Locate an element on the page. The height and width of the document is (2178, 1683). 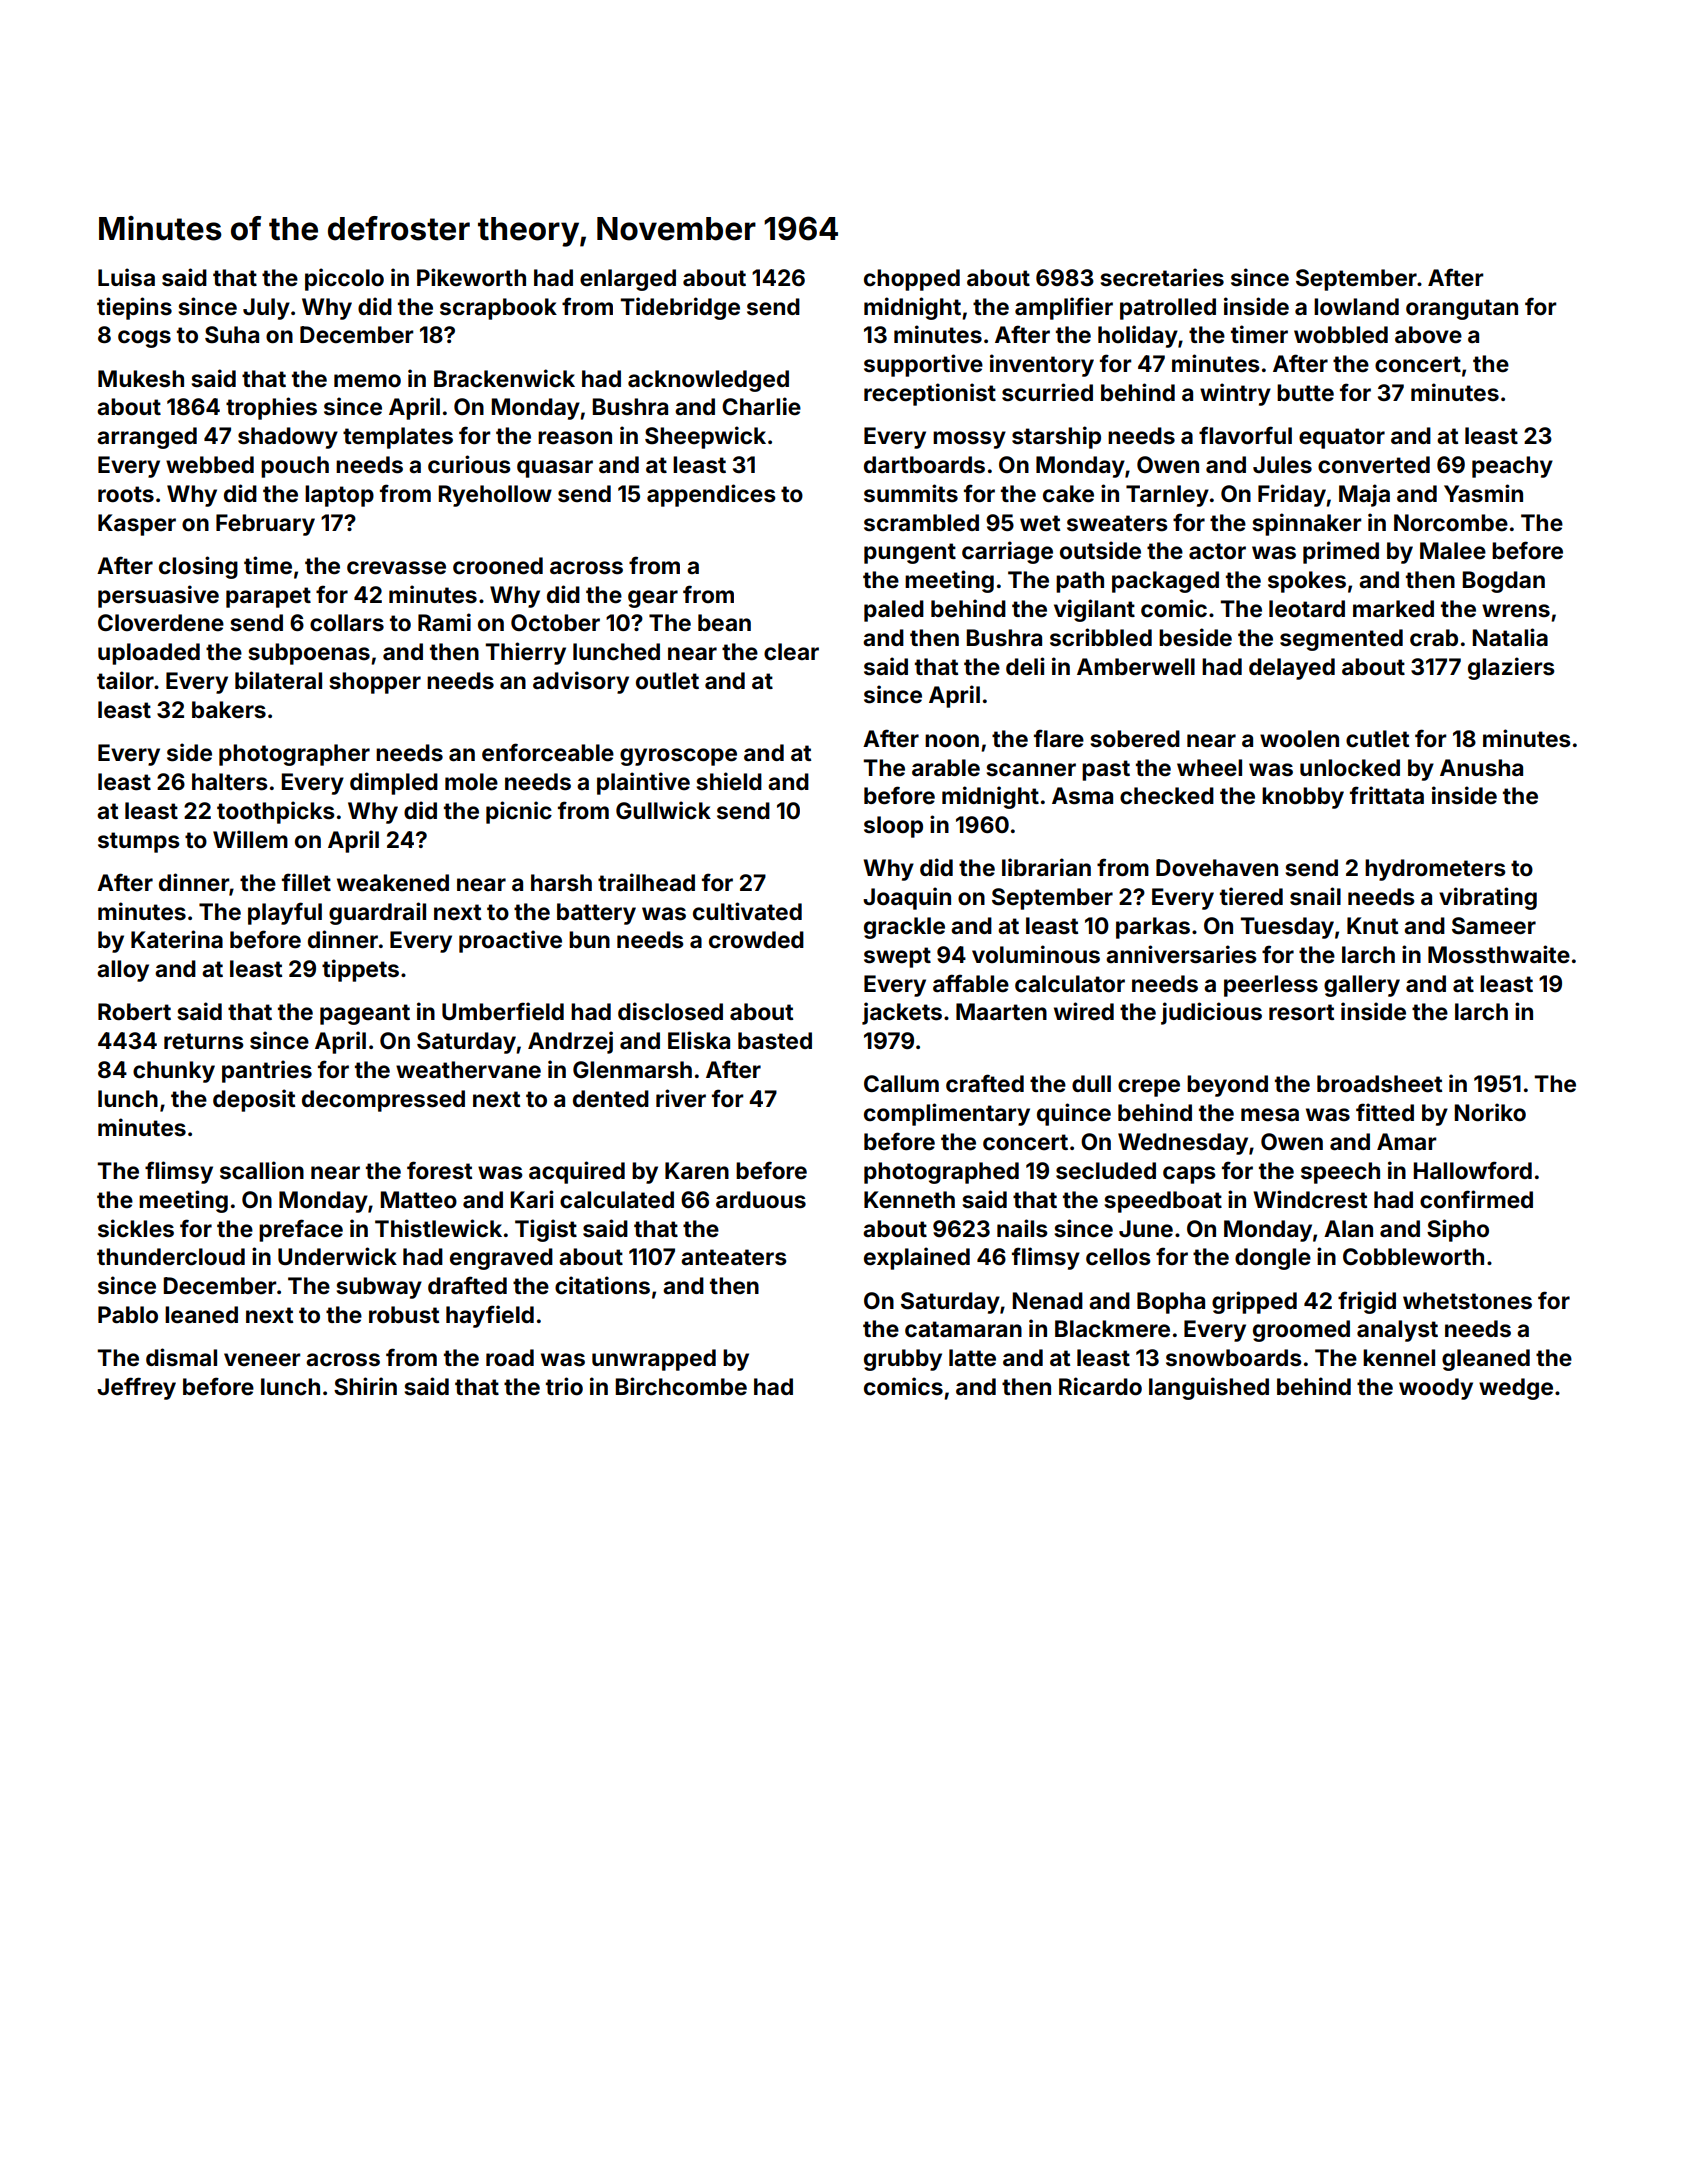
orangutan is located at coordinates (1462, 309).
